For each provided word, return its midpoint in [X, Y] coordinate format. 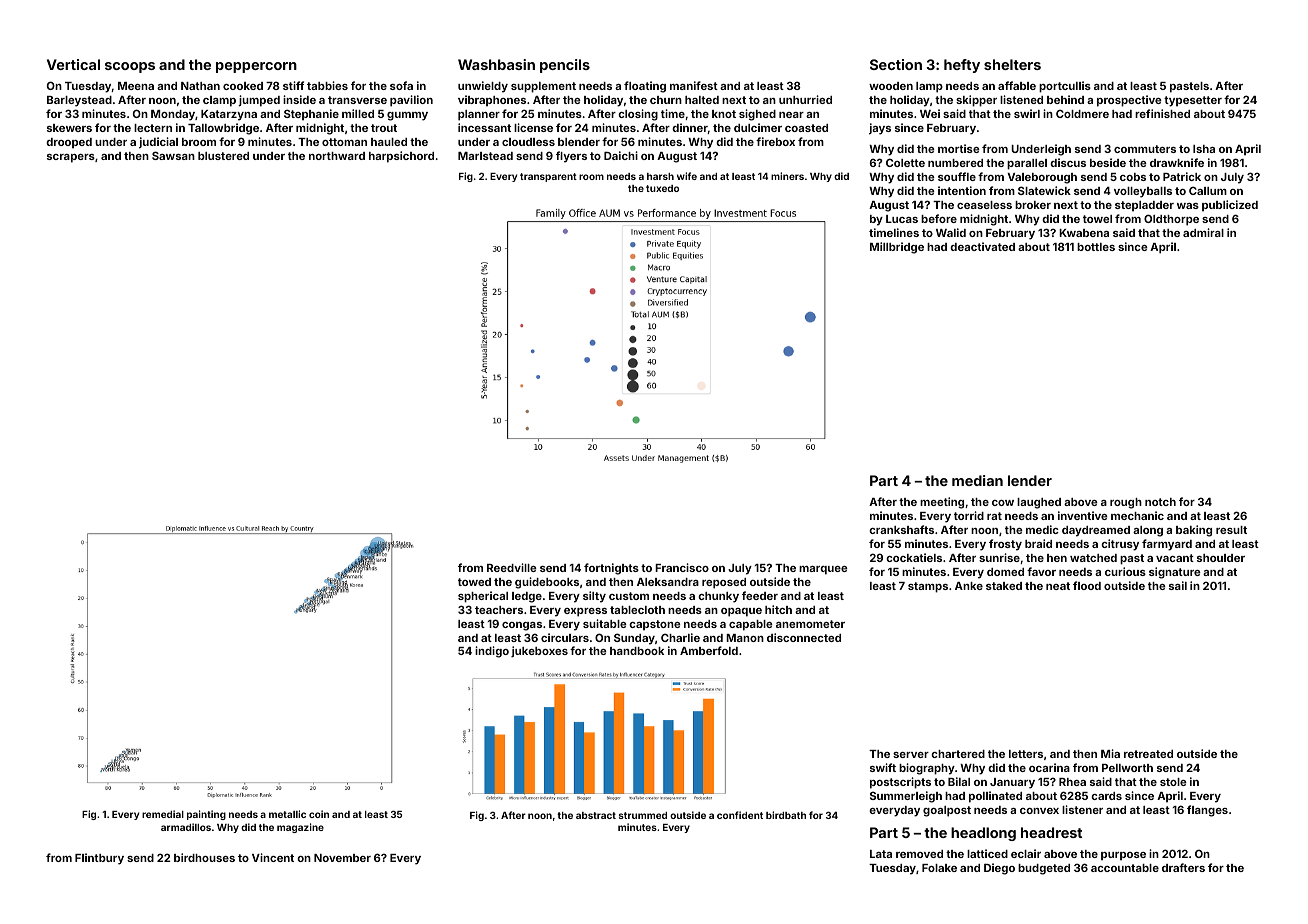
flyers [571, 157]
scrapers [71, 158]
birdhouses [204, 857]
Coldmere [1082, 113]
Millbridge [897, 248]
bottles [1096, 247]
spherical [483, 597]
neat [1058, 586]
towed [474, 582]
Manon [745, 638]
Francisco [682, 567]
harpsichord [401, 157]
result [1231, 530]
